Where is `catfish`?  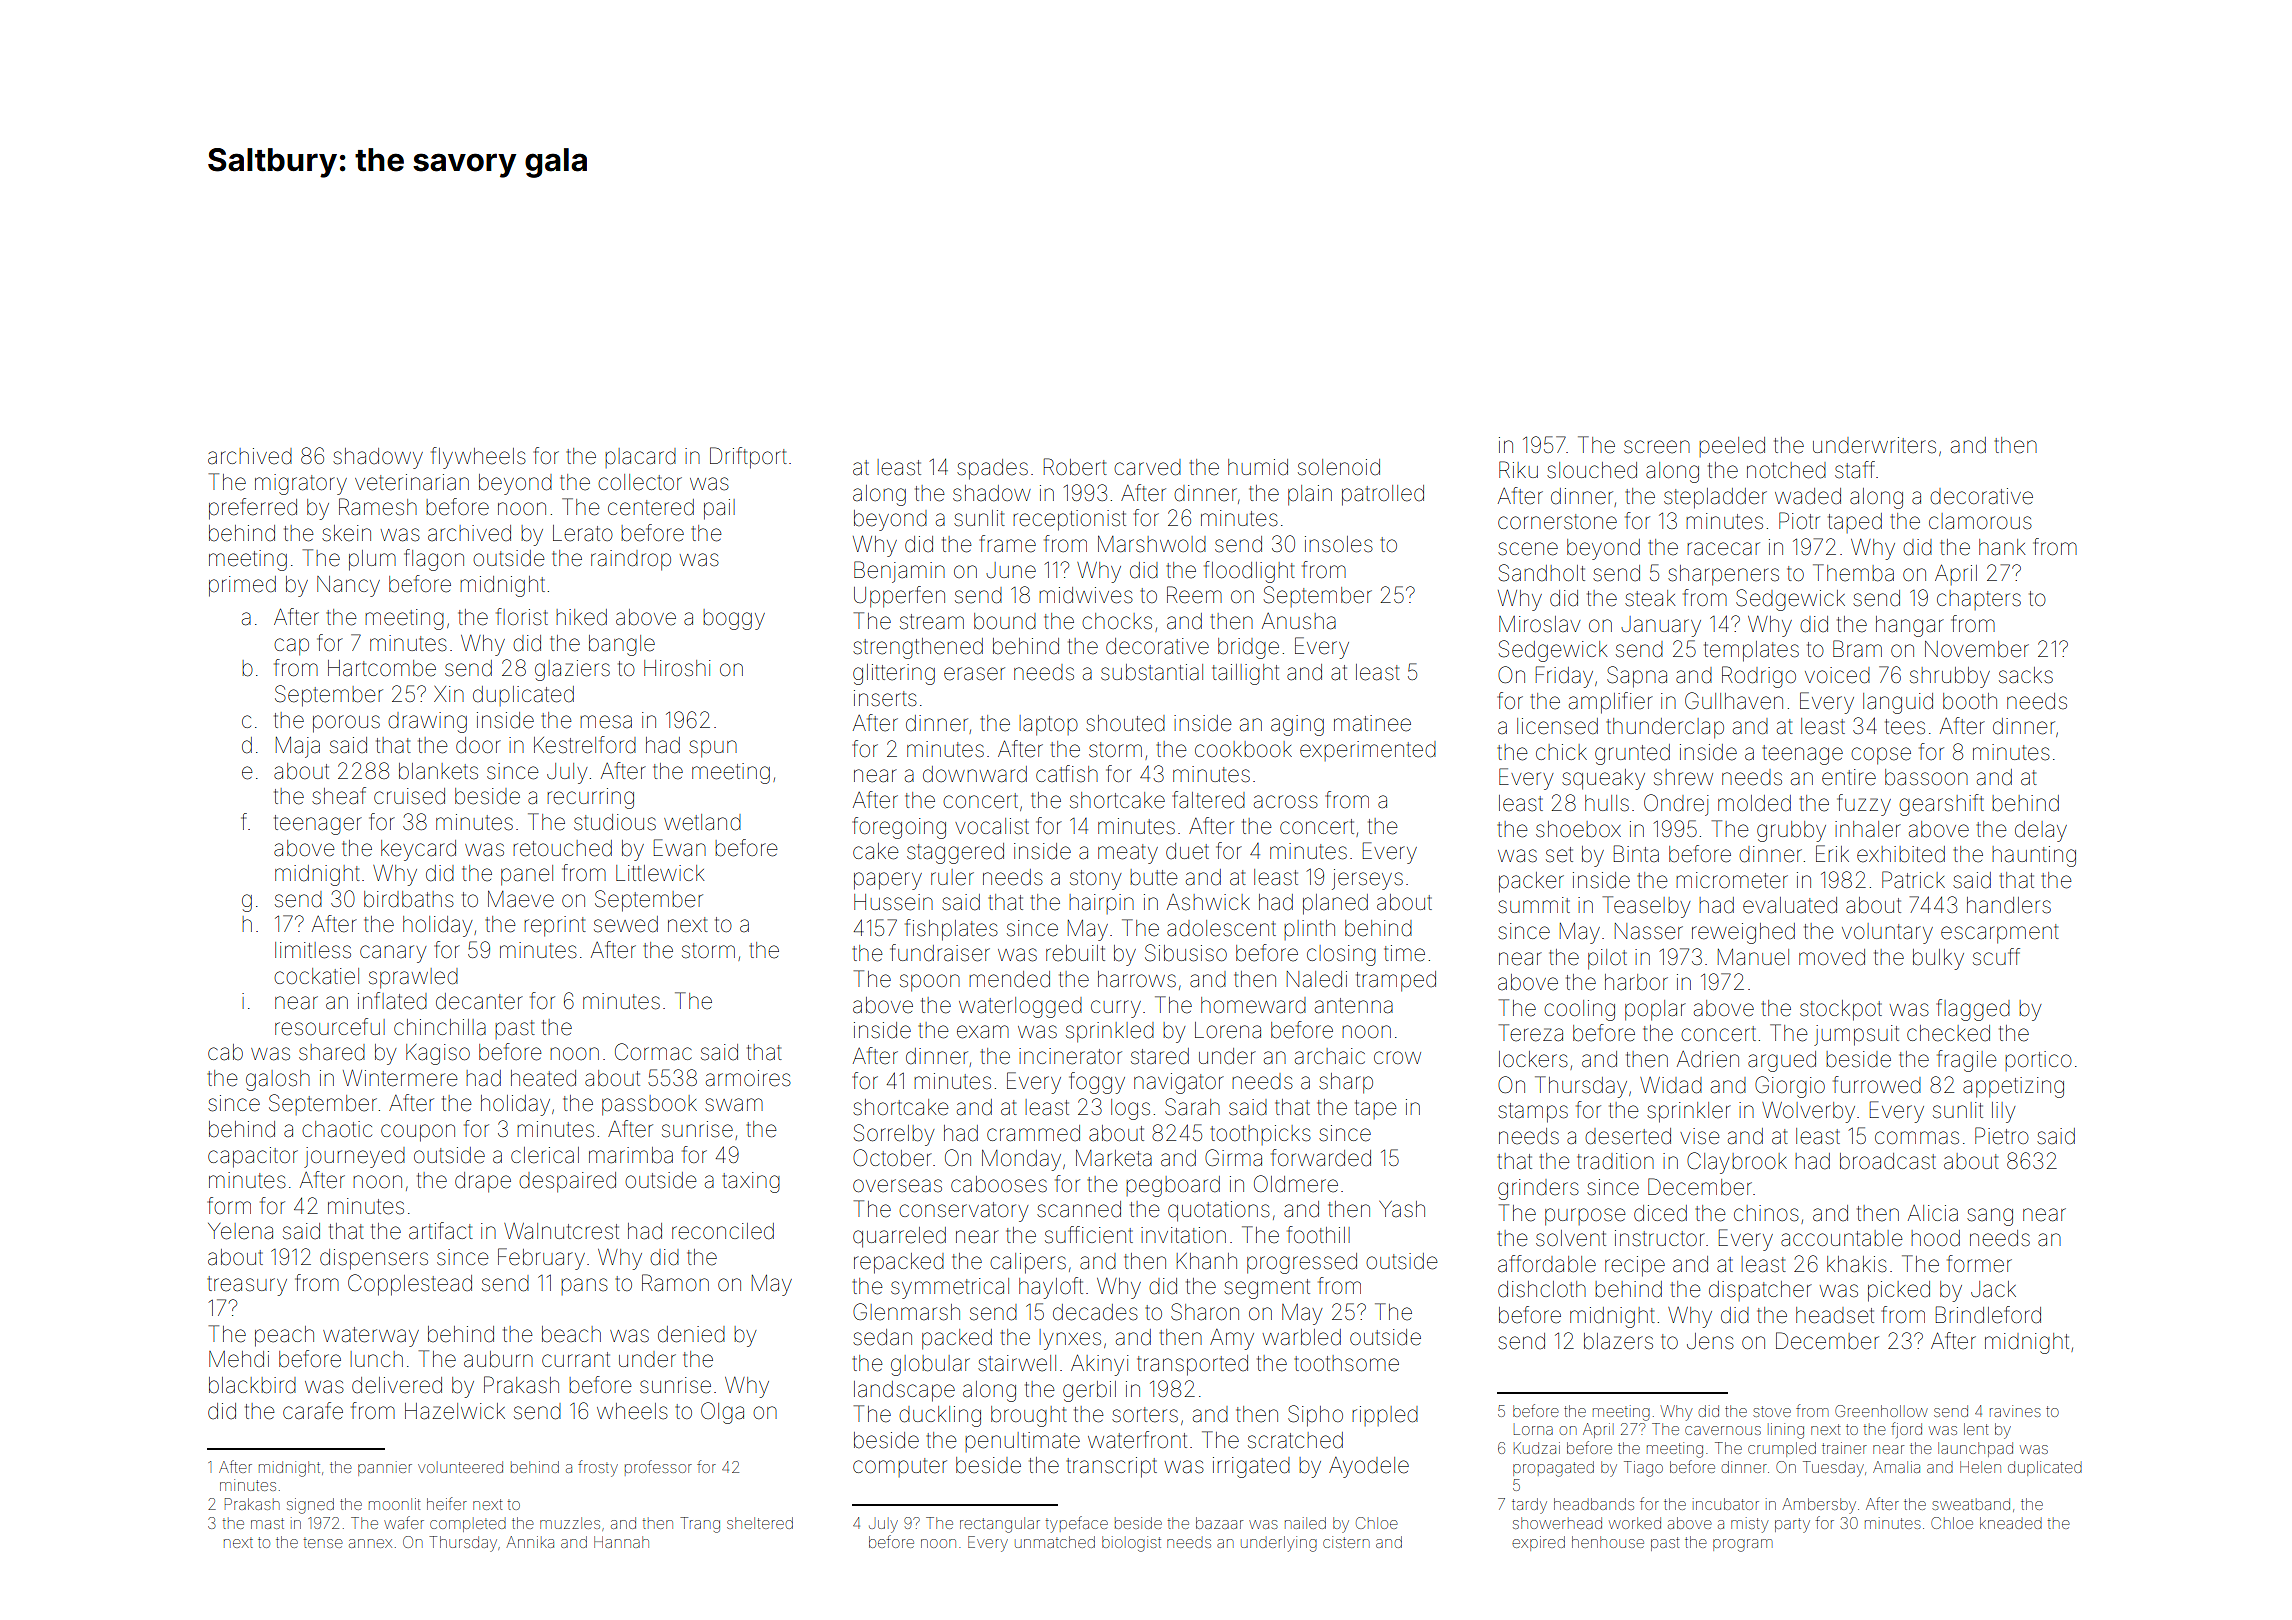
catfish is located at coordinates (1067, 774).
